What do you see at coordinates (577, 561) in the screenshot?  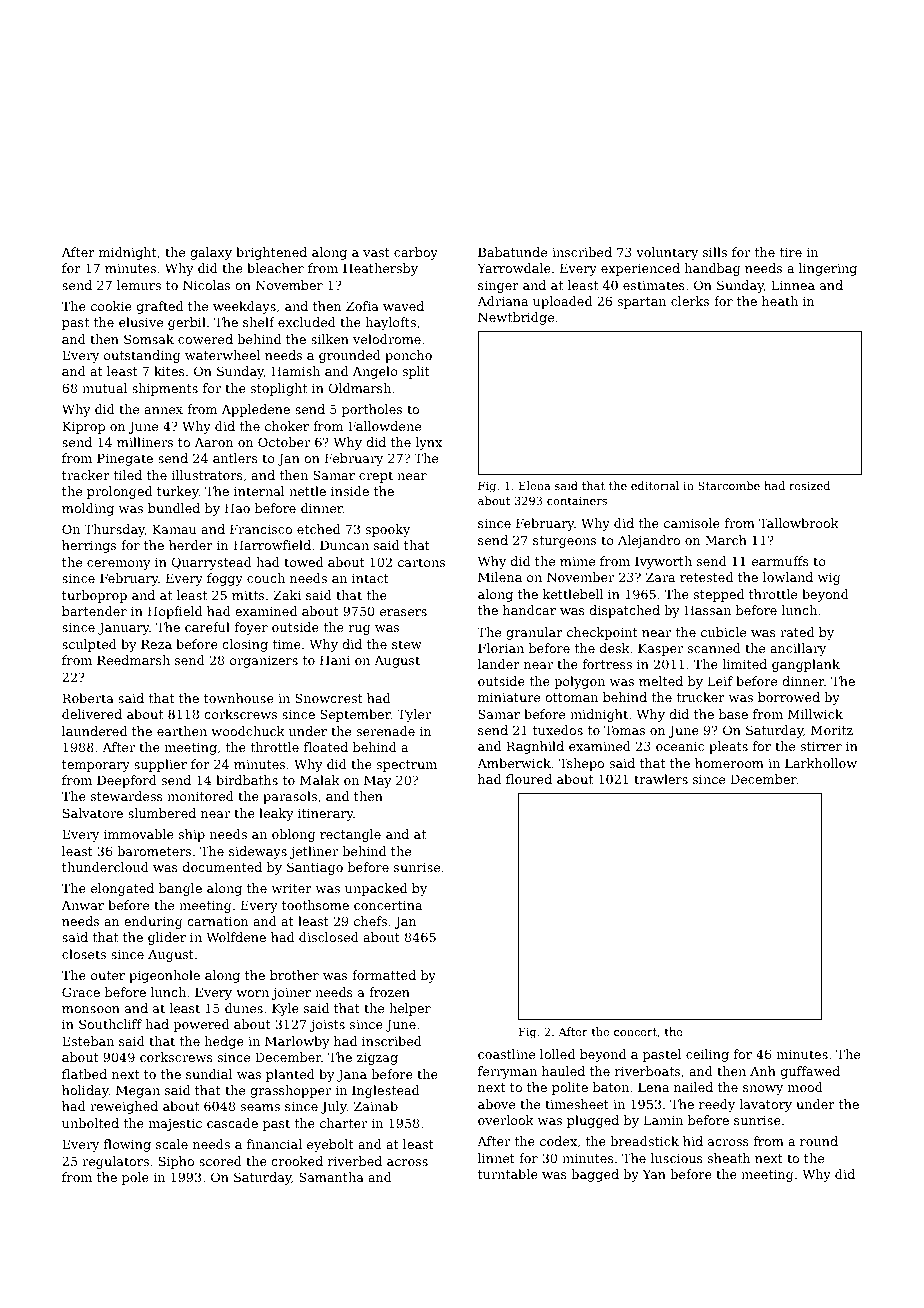 I see `mime` at bounding box center [577, 561].
